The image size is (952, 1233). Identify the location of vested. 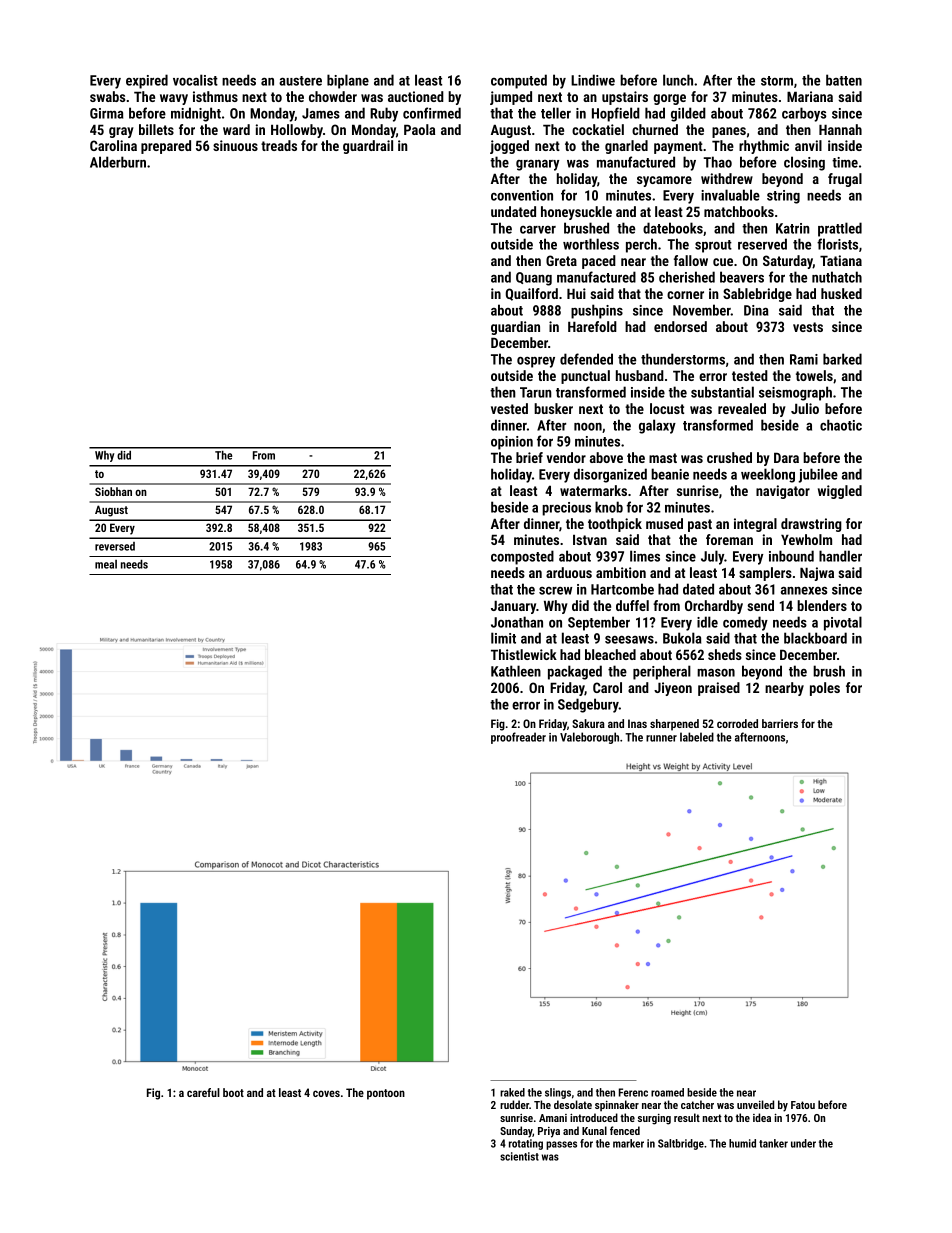
(509, 408).
